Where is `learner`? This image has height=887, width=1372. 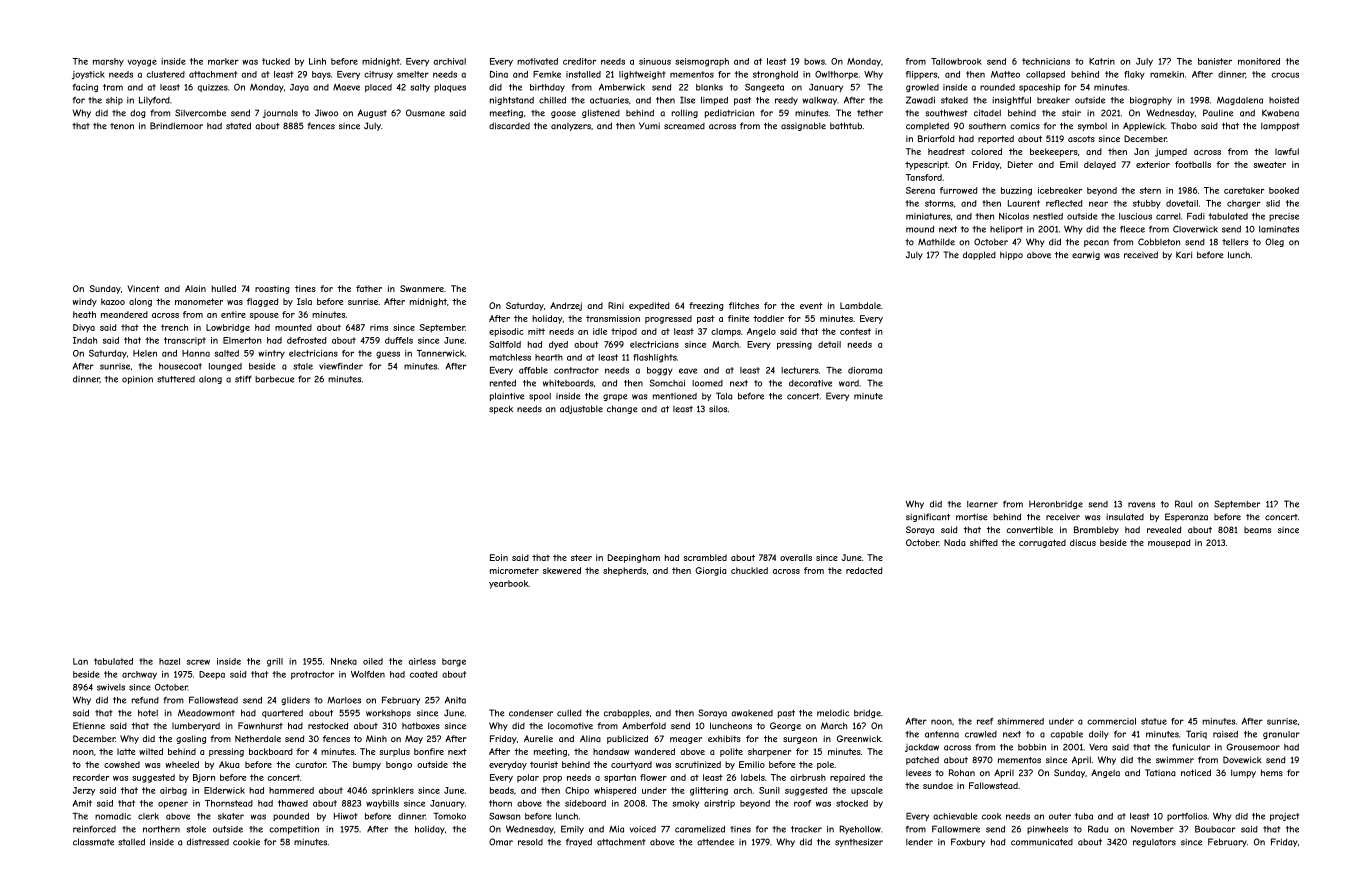 learner is located at coordinates (982, 504).
